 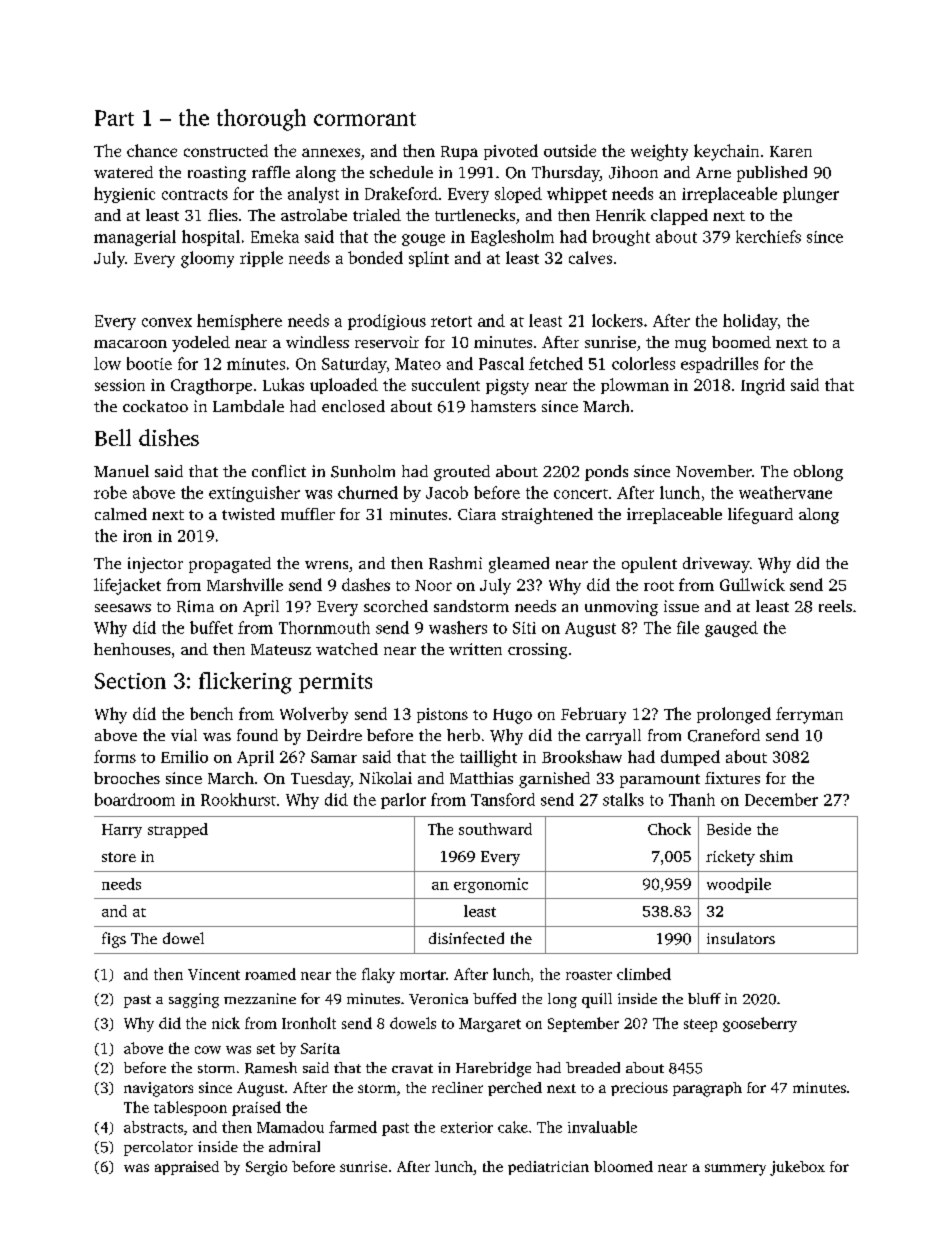 I want to click on thorough, so click(x=261, y=120).
